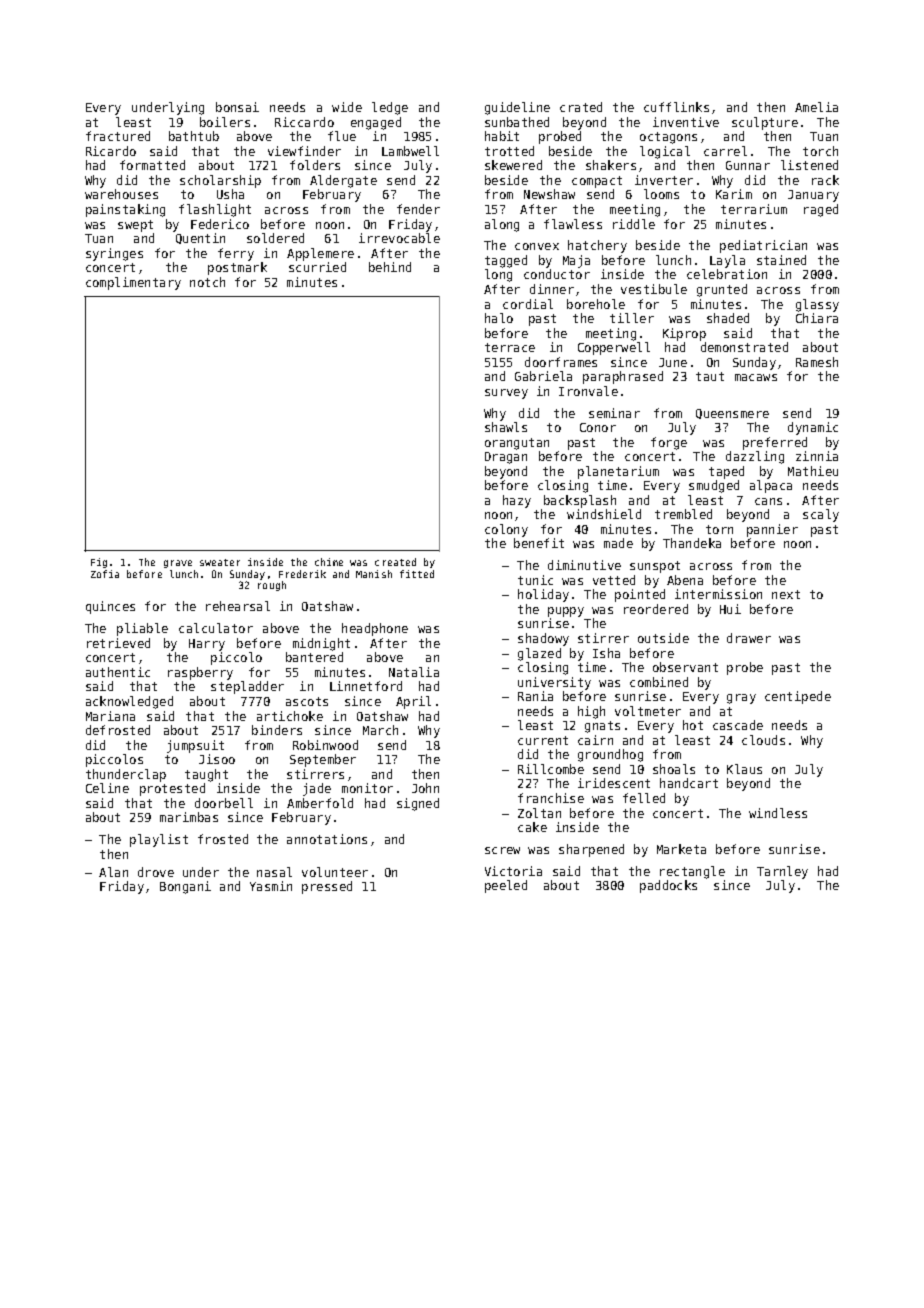  Describe the element at coordinates (152, 165) in the document. I see `formatted` at that location.
